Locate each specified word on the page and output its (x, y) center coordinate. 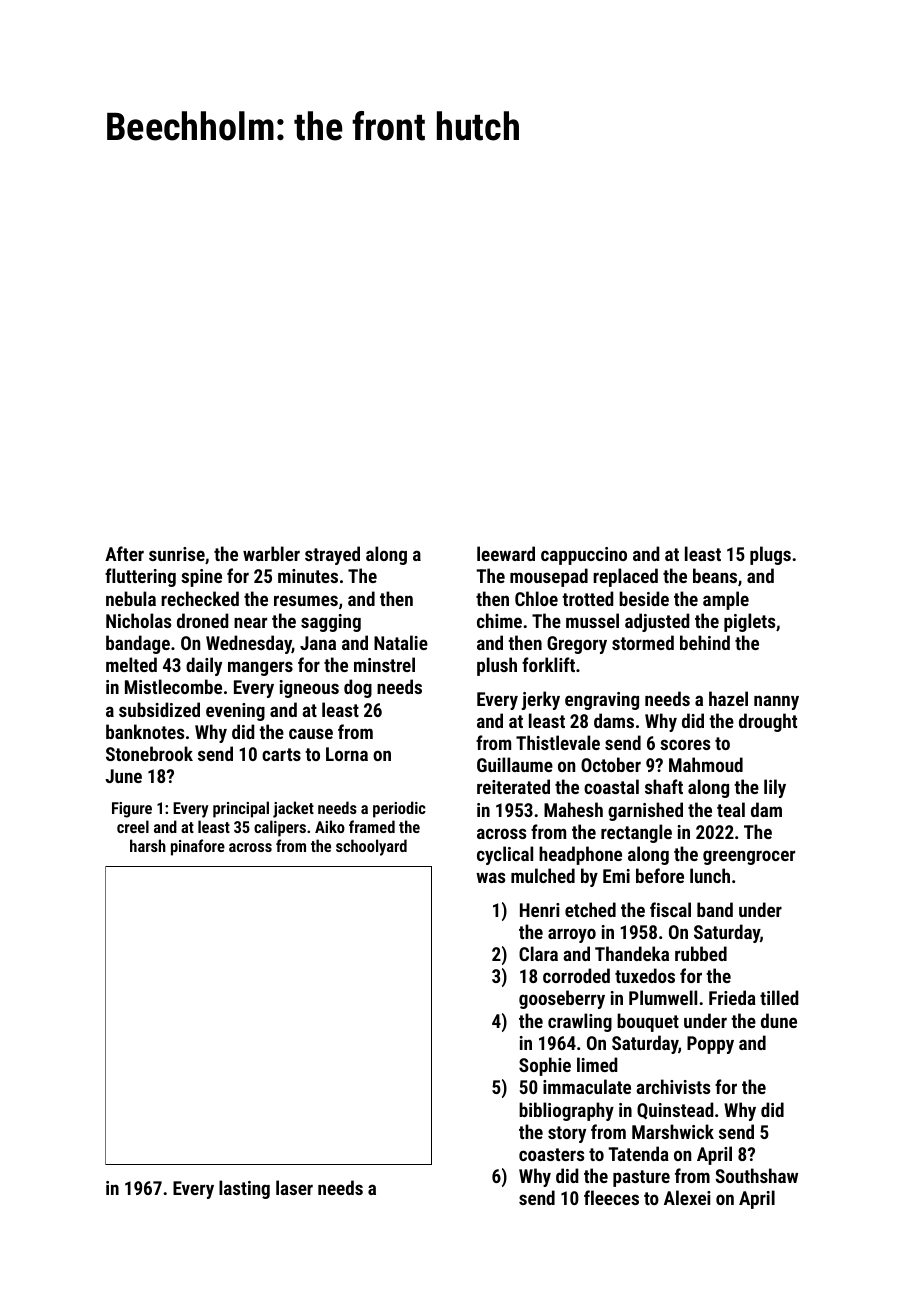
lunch (710, 875)
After (124, 553)
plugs (770, 555)
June (123, 776)
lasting (244, 1189)
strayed (332, 555)
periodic (399, 809)
